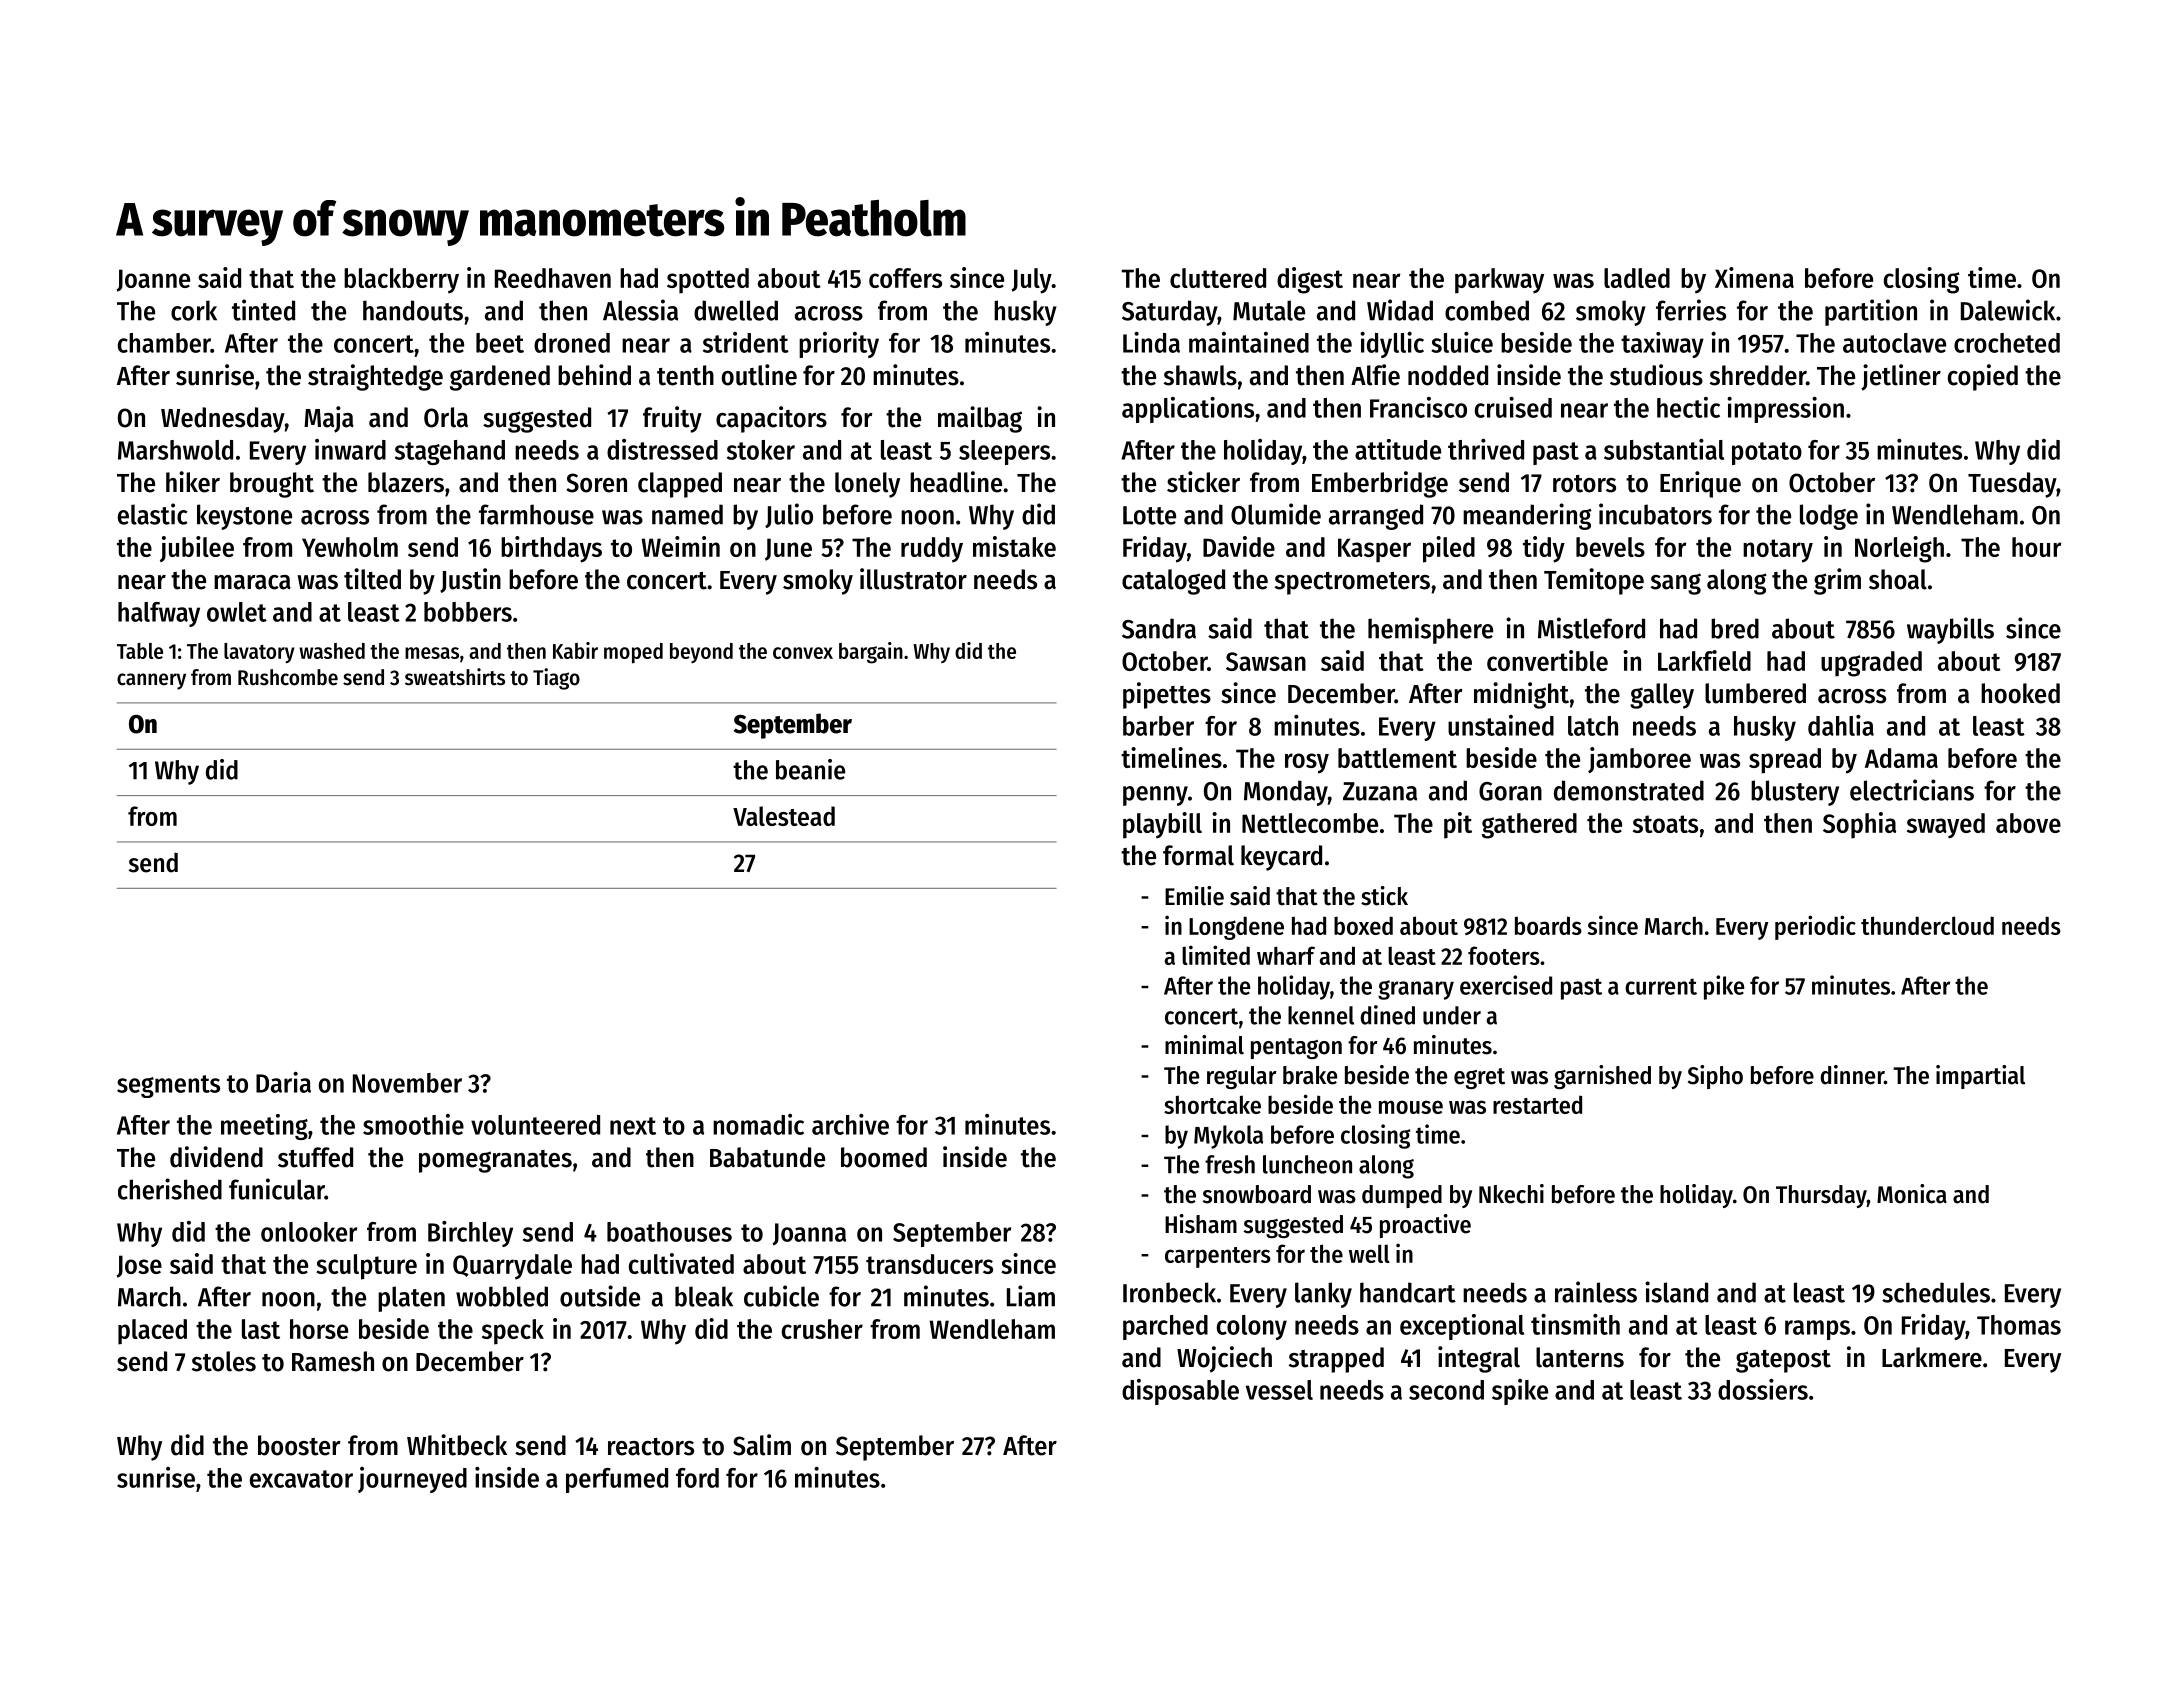 Image resolution: width=2178 pixels, height=1683 pixels. What do you see at coordinates (1983, 377) in the document?
I see `copied` at bounding box center [1983, 377].
